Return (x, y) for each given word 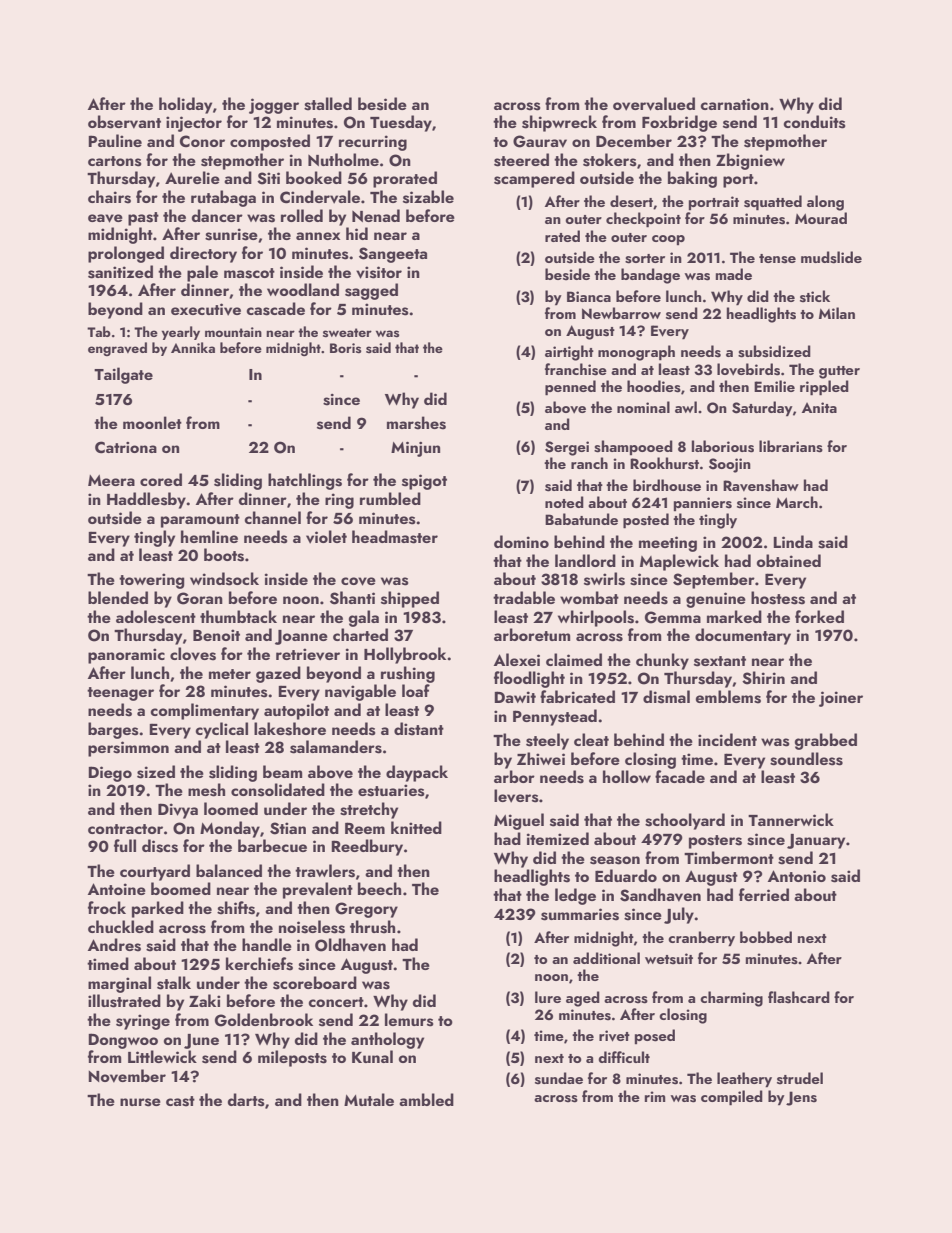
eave (105, 218)
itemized (558, 838)
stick (815, 296)
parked (158, 909)
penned (570, 388)
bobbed (766, 937)
